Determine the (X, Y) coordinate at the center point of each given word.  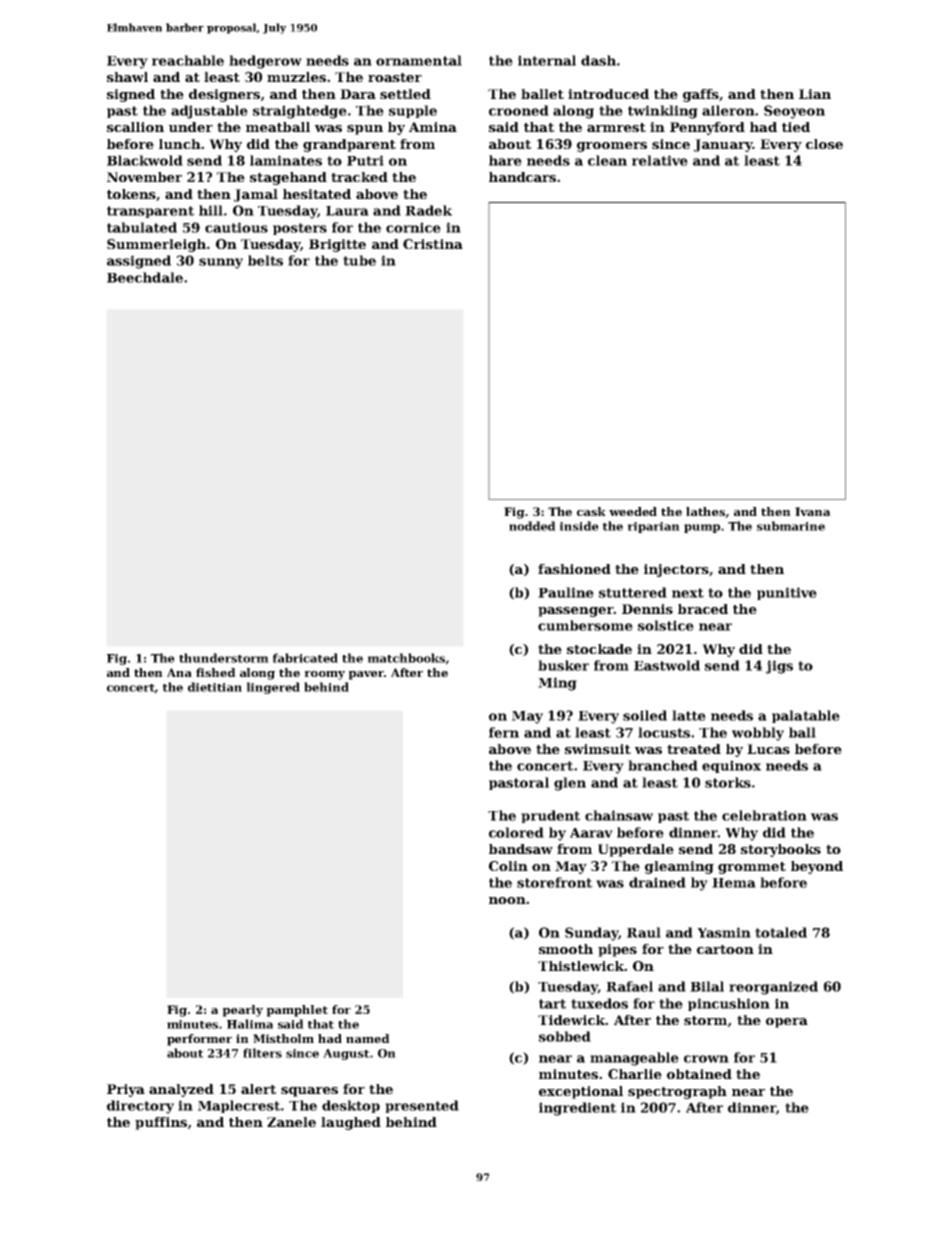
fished (216, 672)
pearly (243, 1011)
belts (265, 260)
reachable (188, 60)
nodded (532, 526)
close (824, 144)
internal (547, 60)
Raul (644, 932)
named (368, 1038)
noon (507, 900)
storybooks (781, 850)
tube (359, 260)
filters (262, 1053)
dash (598, 60)
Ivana (812, 511)
